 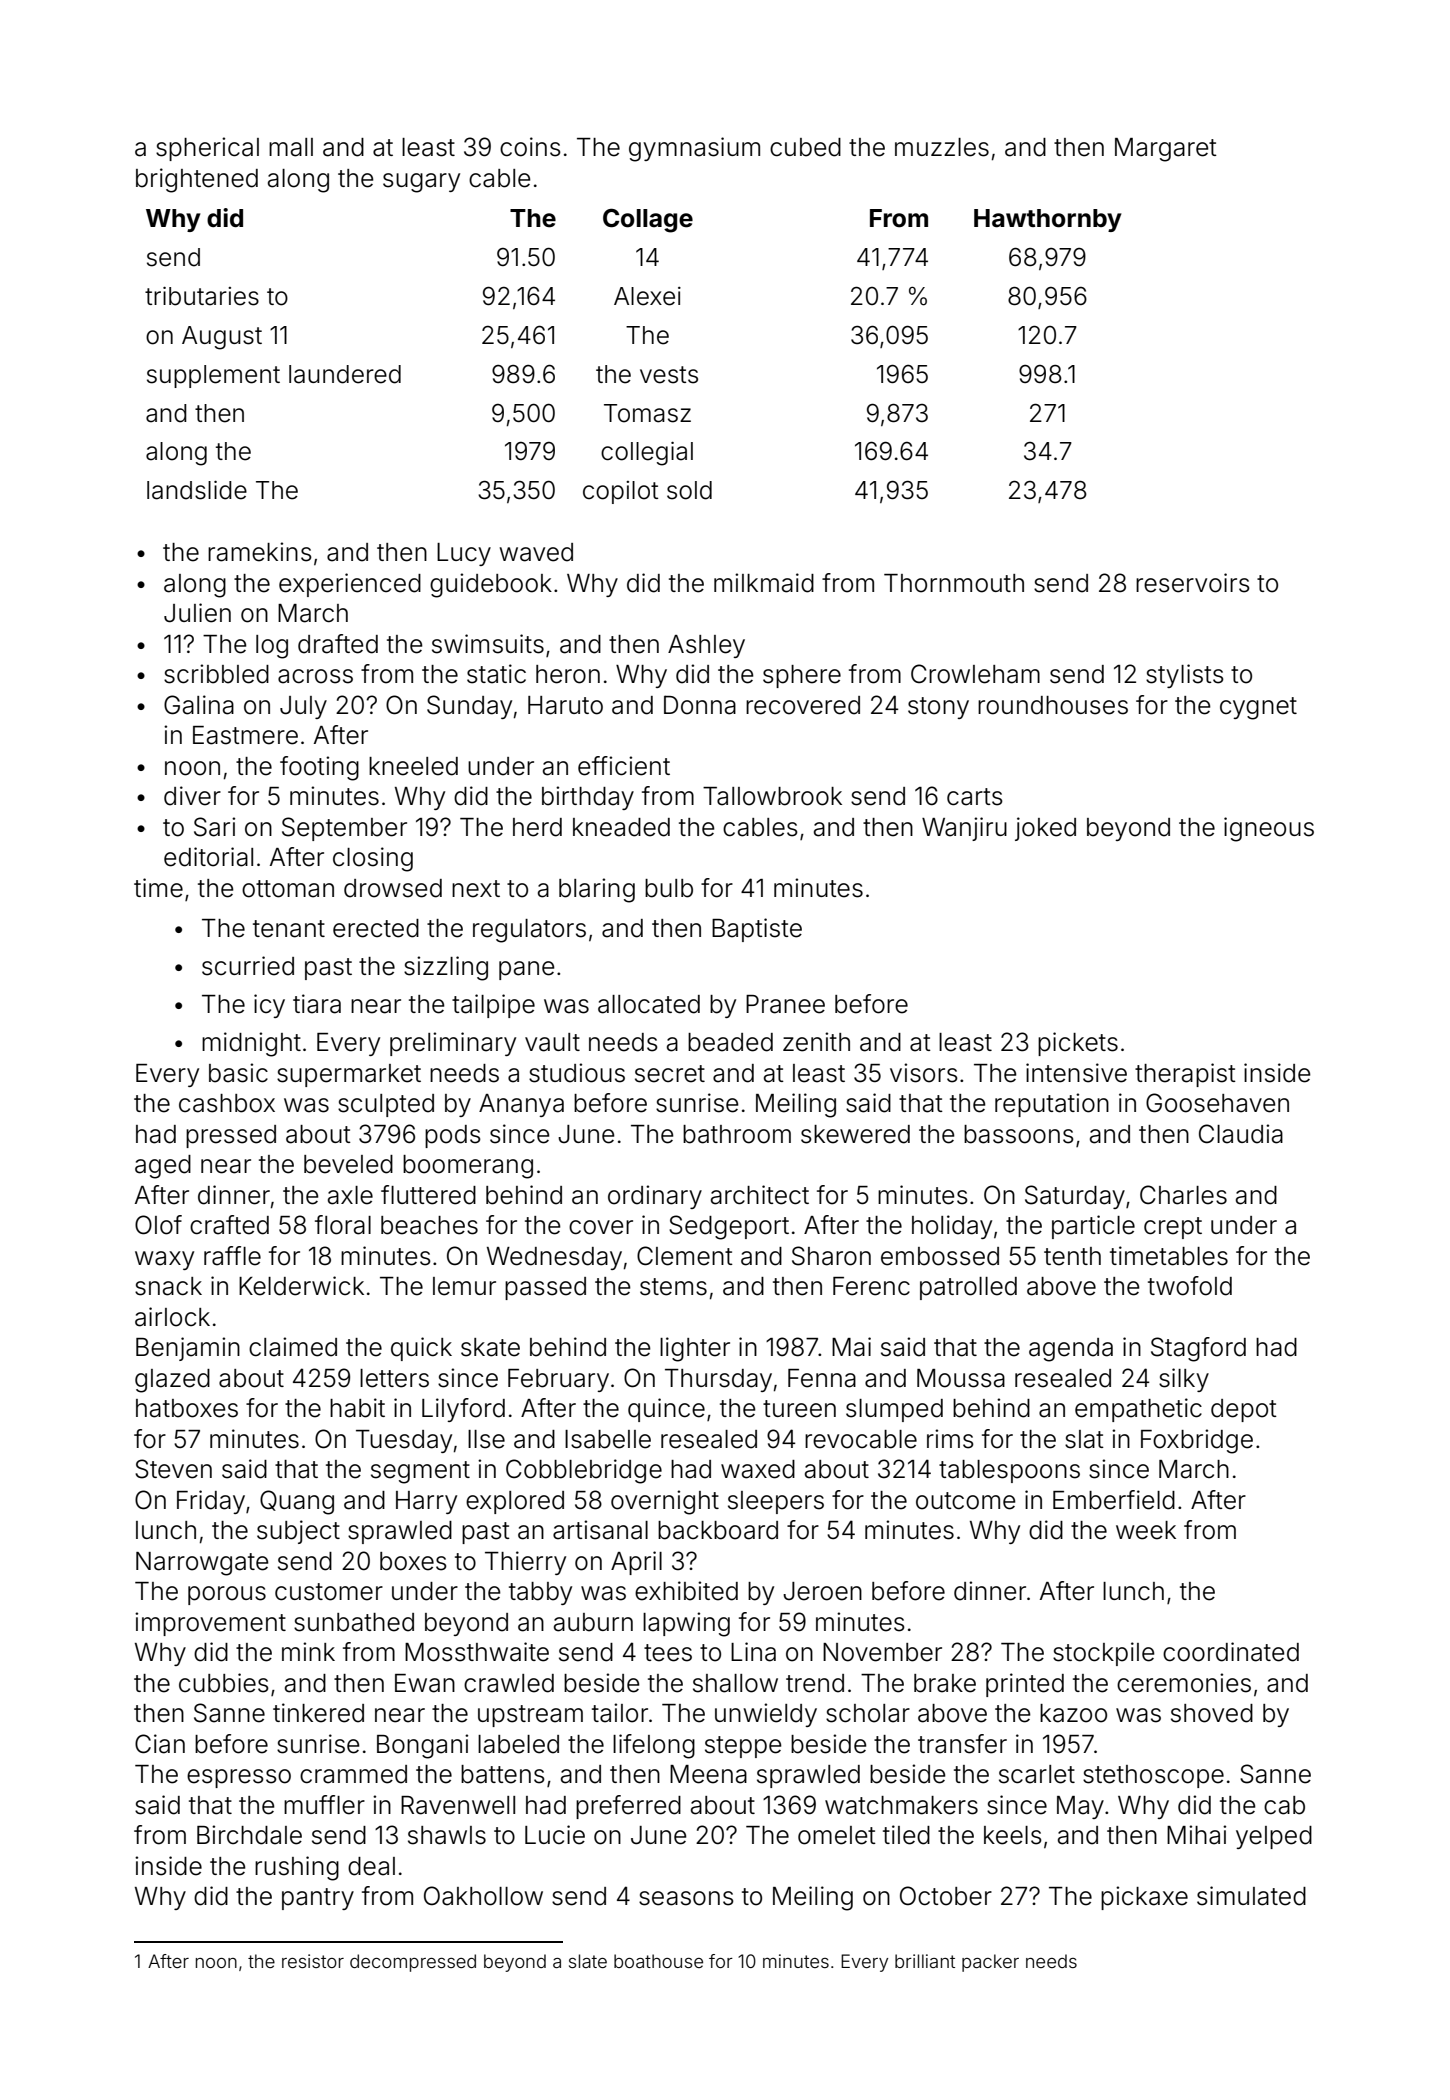 I want to click on particle, so click(x=1093, y=1227).
